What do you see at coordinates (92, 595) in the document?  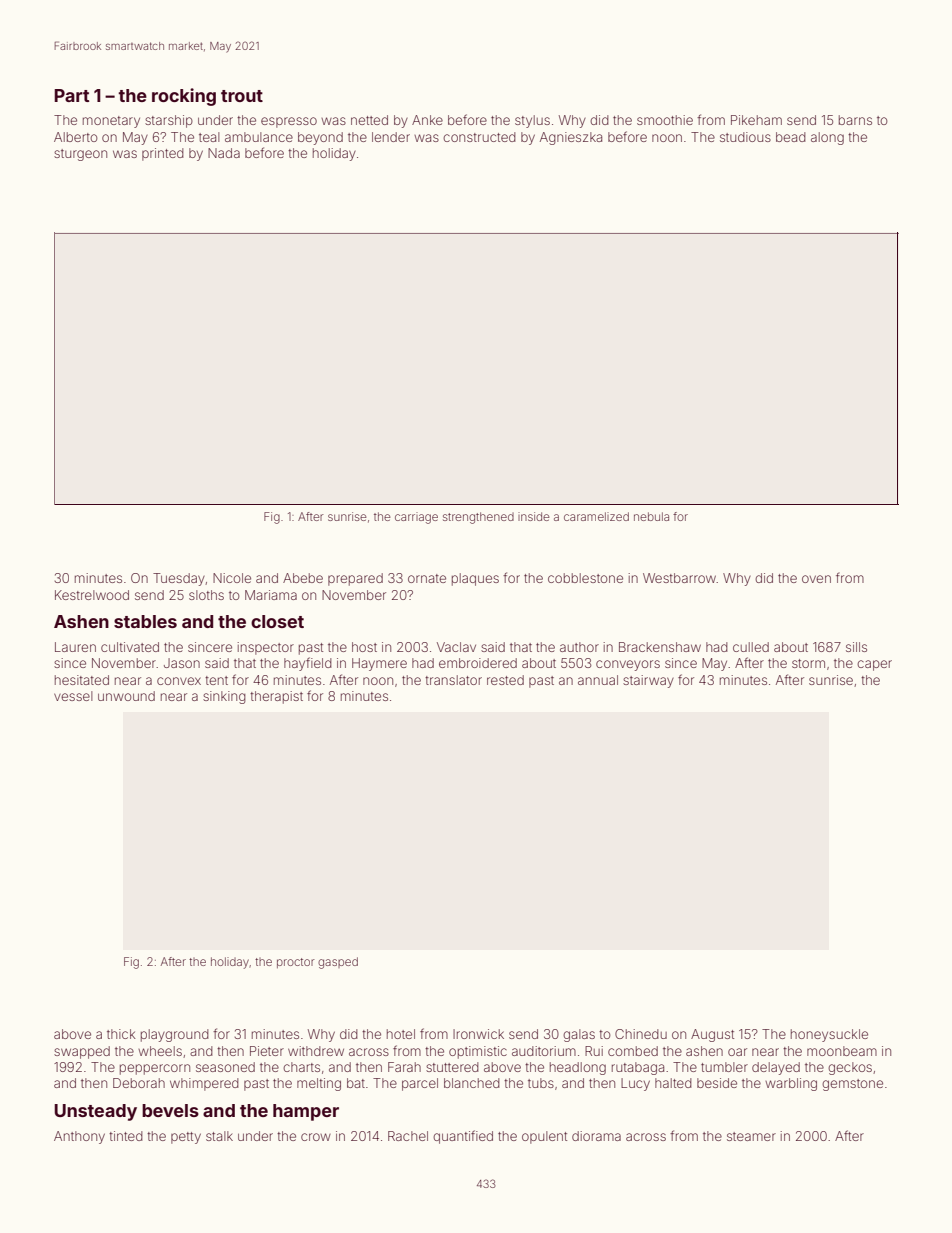 I see `Kestrelwood` at bounding box center [92, 595].
